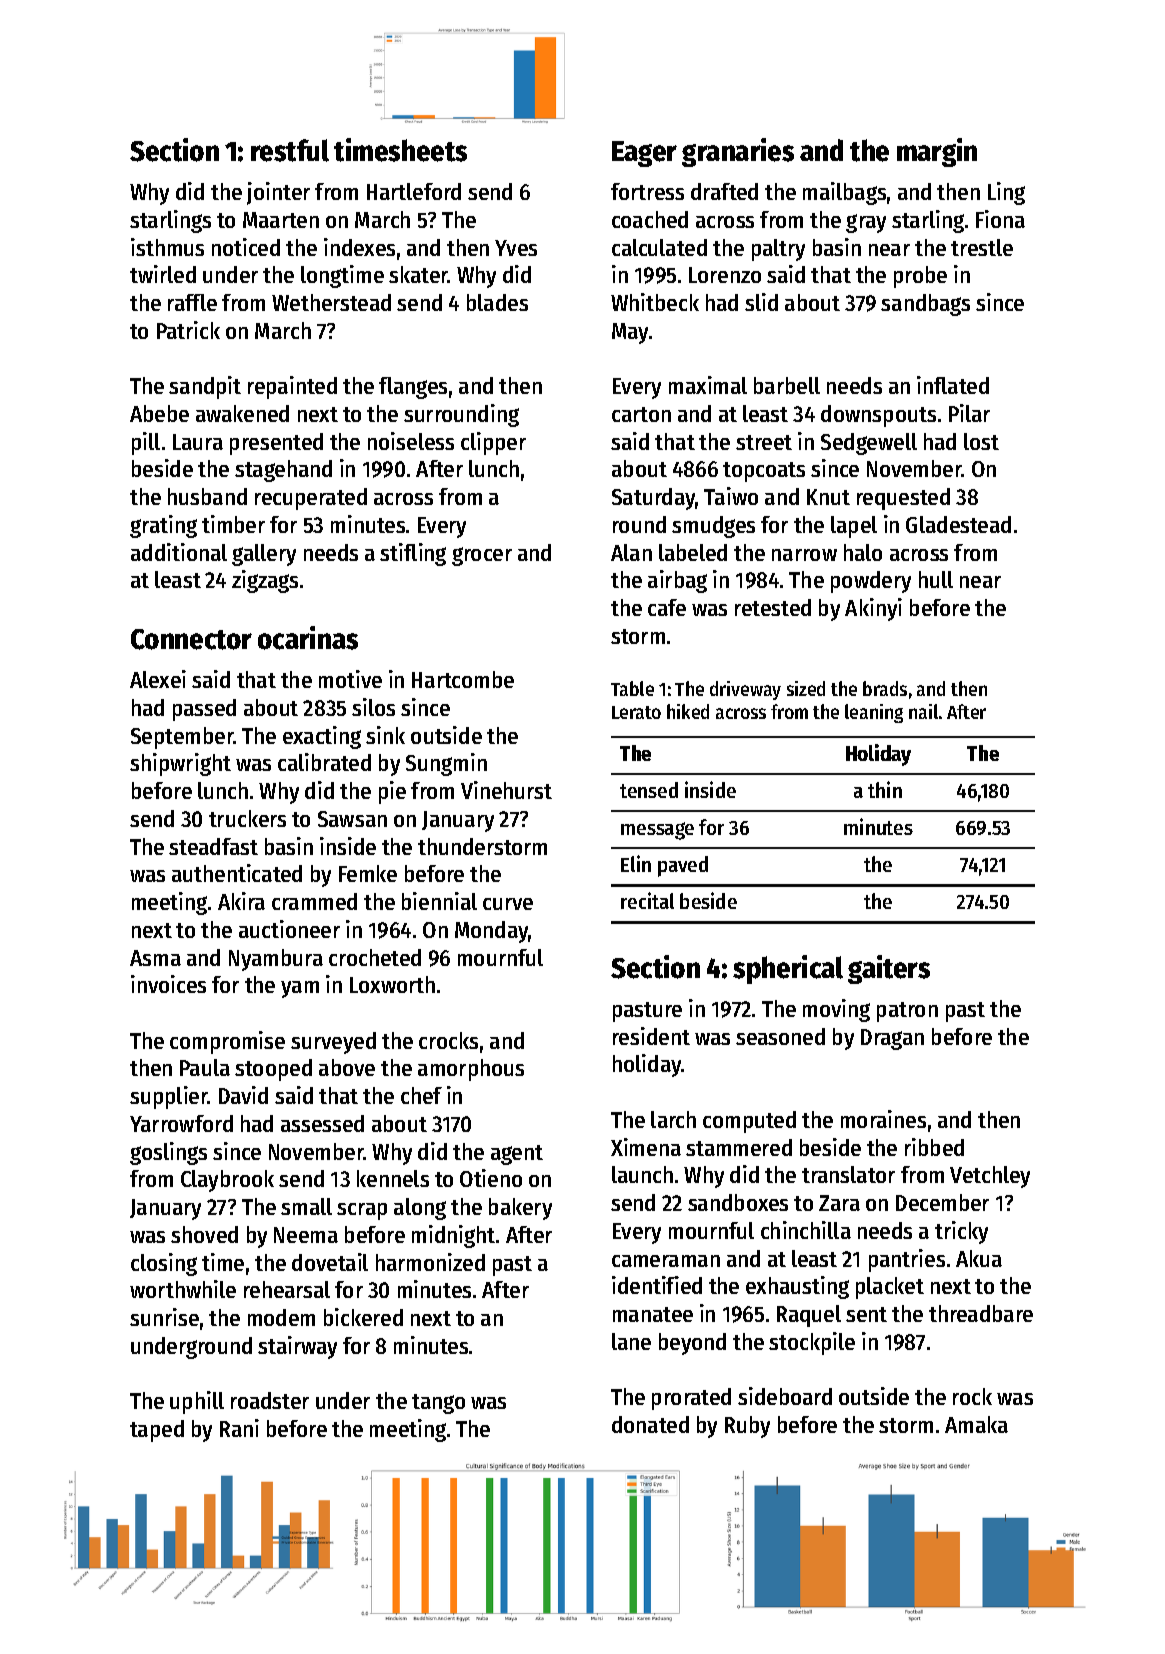 Image resolution: width=1165 pixels, height=1654 pixels. I want to click on Eager, so click(644, 154).
